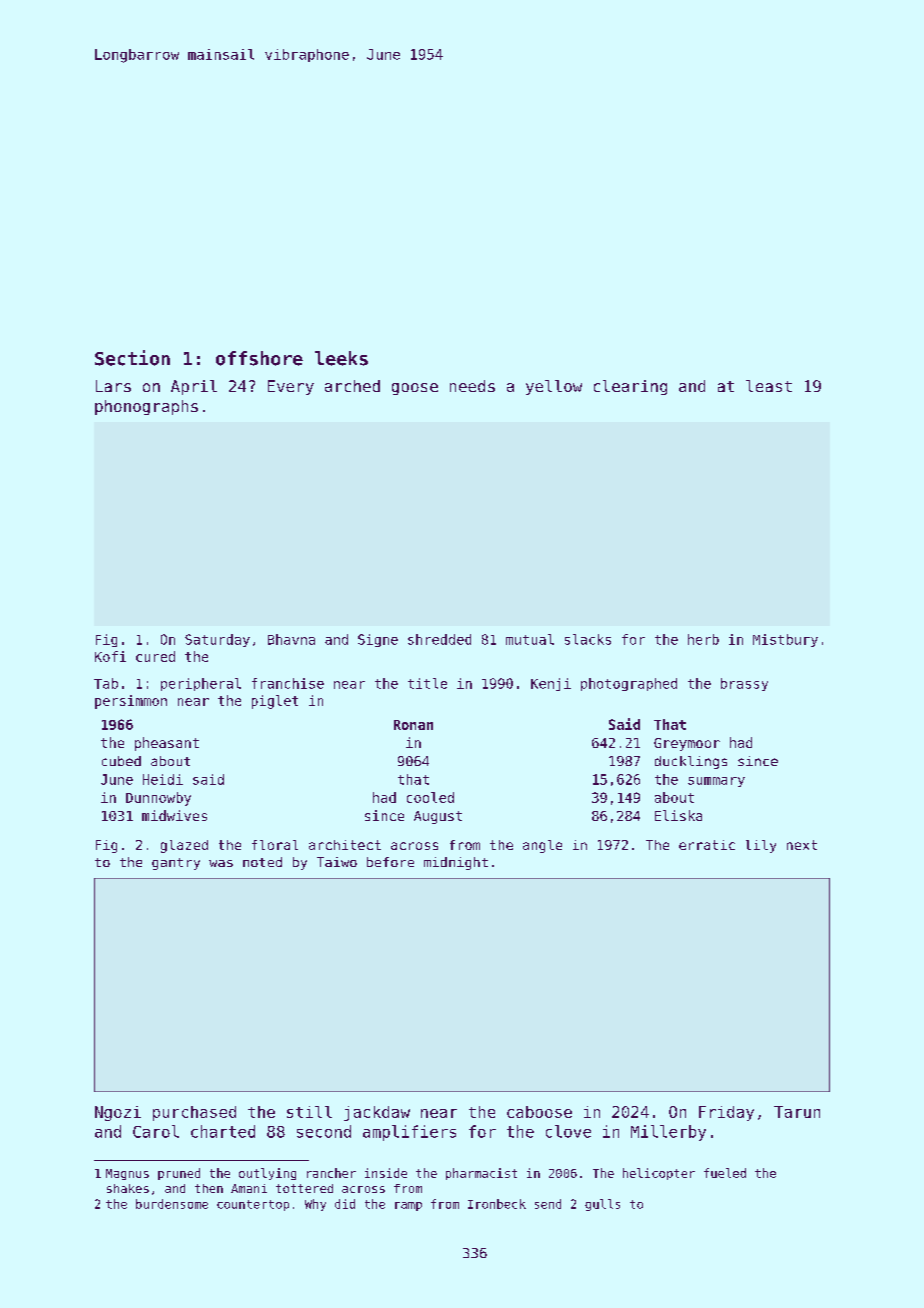  Describe the element at coordinates (769, 386) in the image. I see `least` at that location.
